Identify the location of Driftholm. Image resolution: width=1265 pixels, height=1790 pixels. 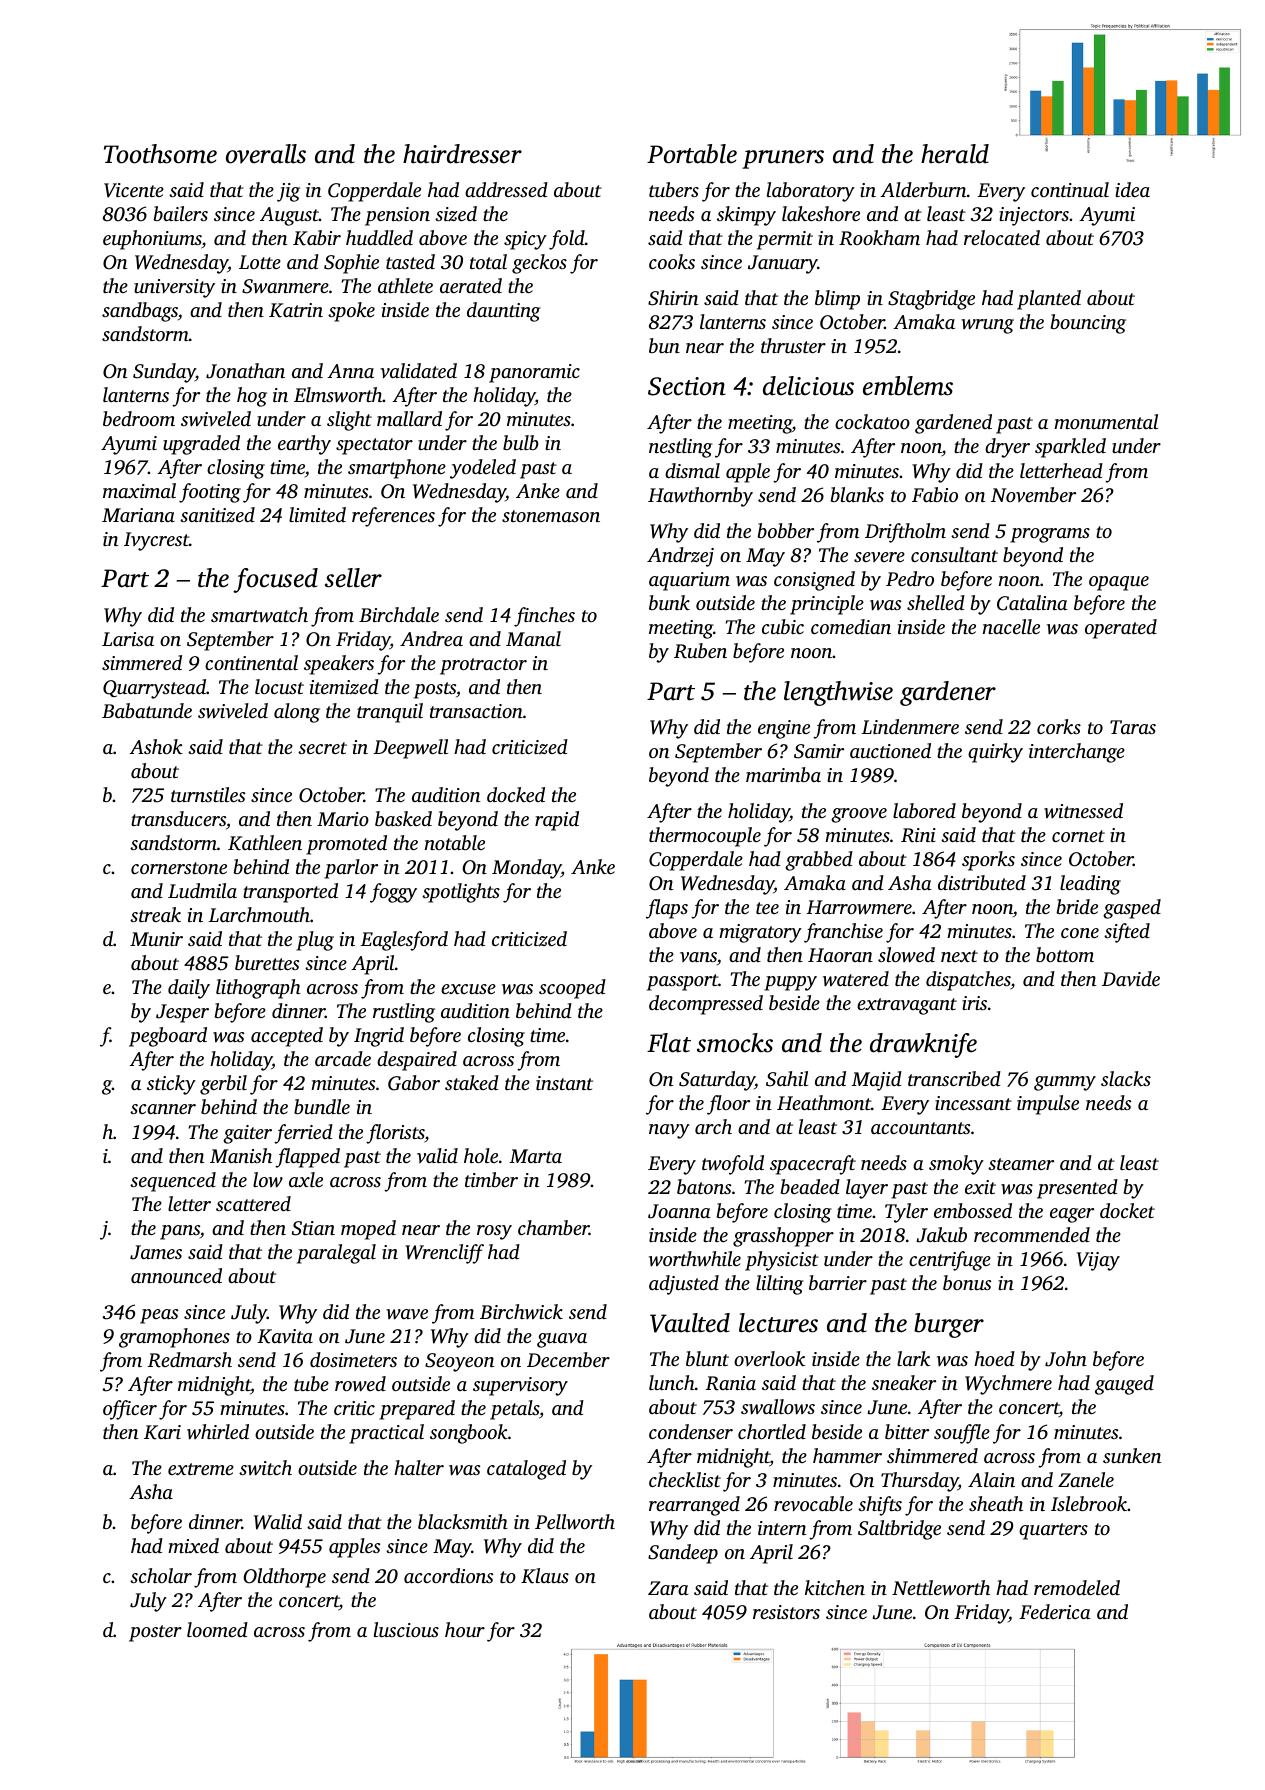
(905, 533).
